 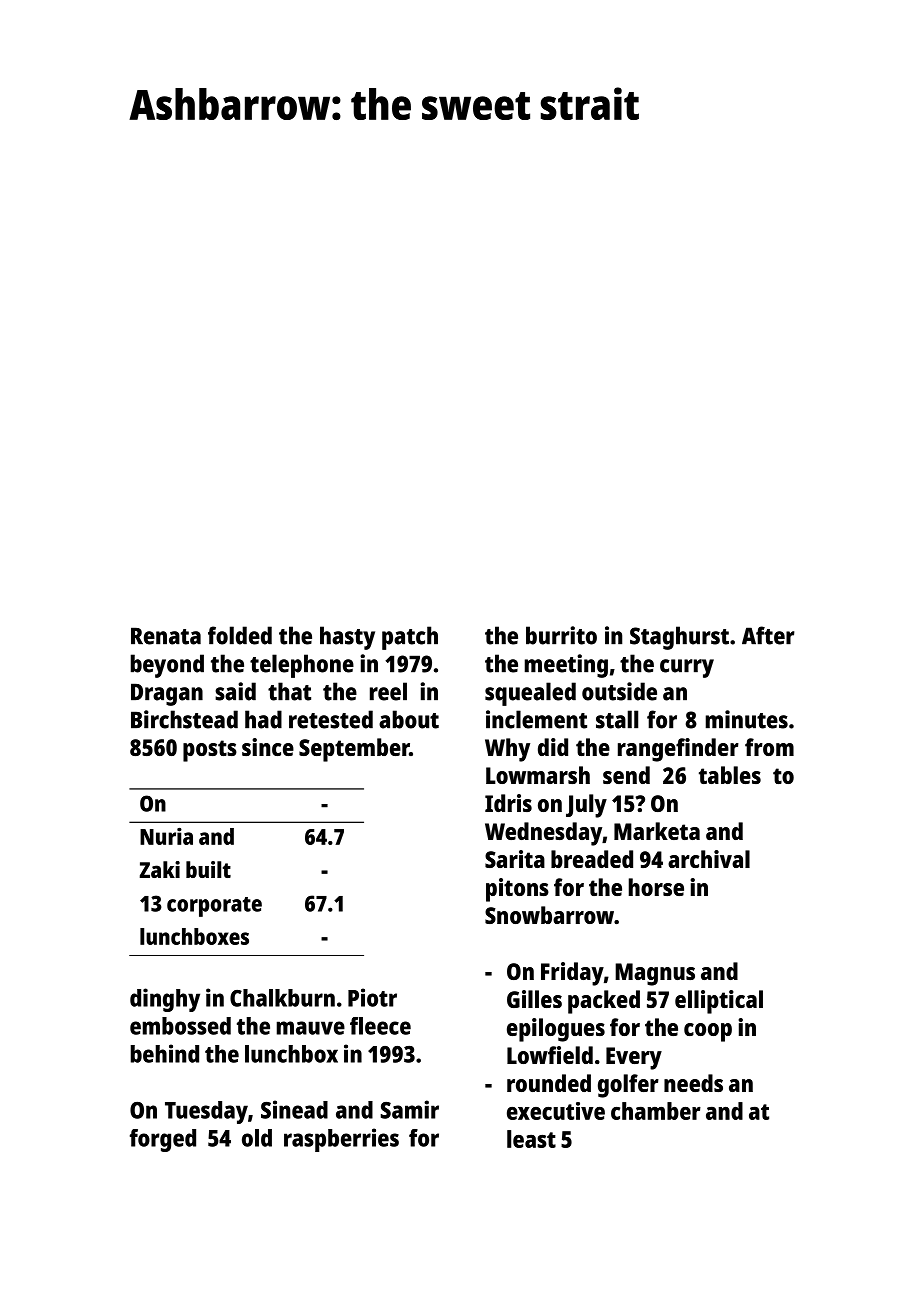 What do you see at coordinates (341, 1140) in the document?
I see `raspberries` at bounding box center [341, 1140].
